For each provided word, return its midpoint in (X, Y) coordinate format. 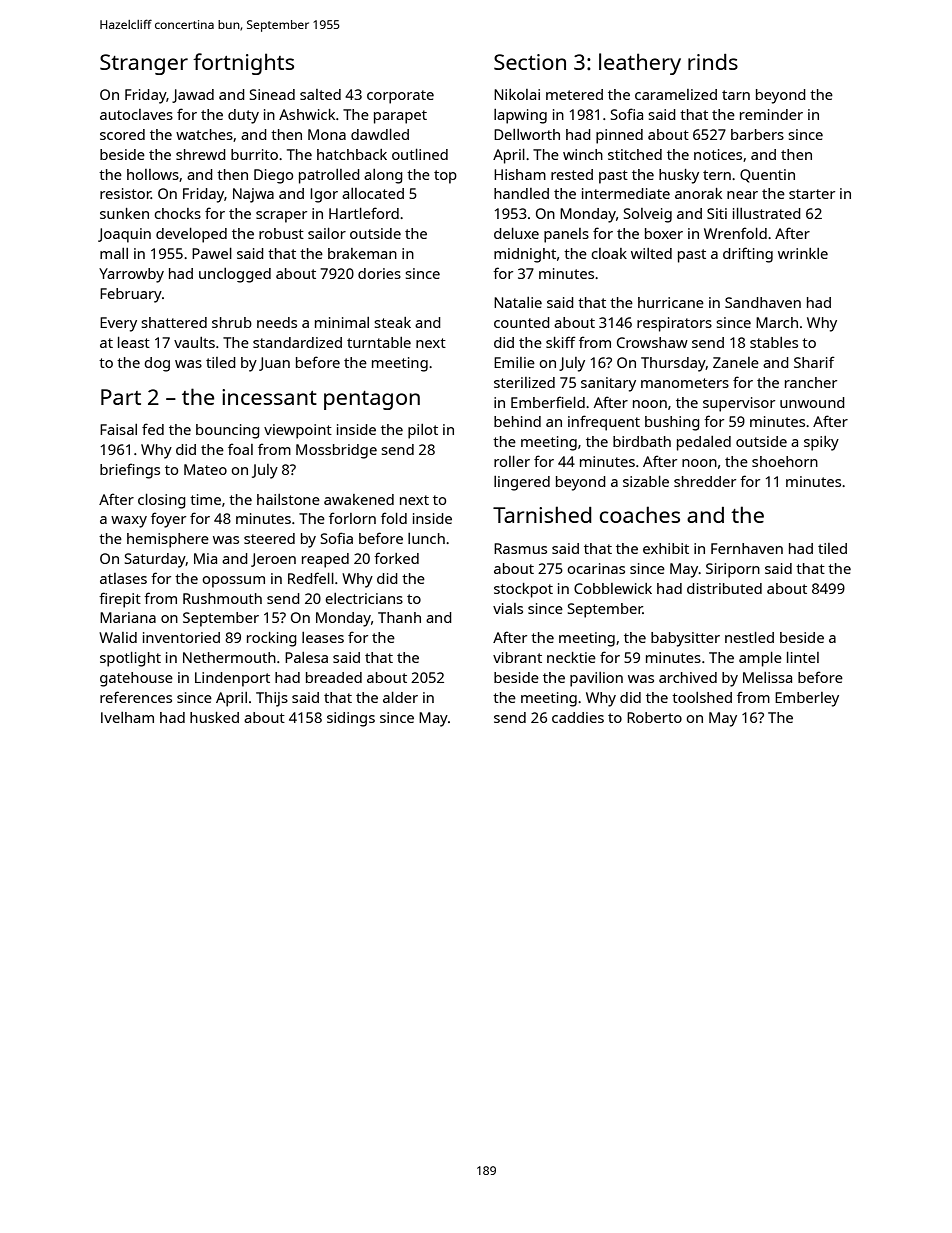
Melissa (767, 677)
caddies (578, 717)
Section (530, 62)
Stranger (144, 64)
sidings (351, 719)
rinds (713, 62)
